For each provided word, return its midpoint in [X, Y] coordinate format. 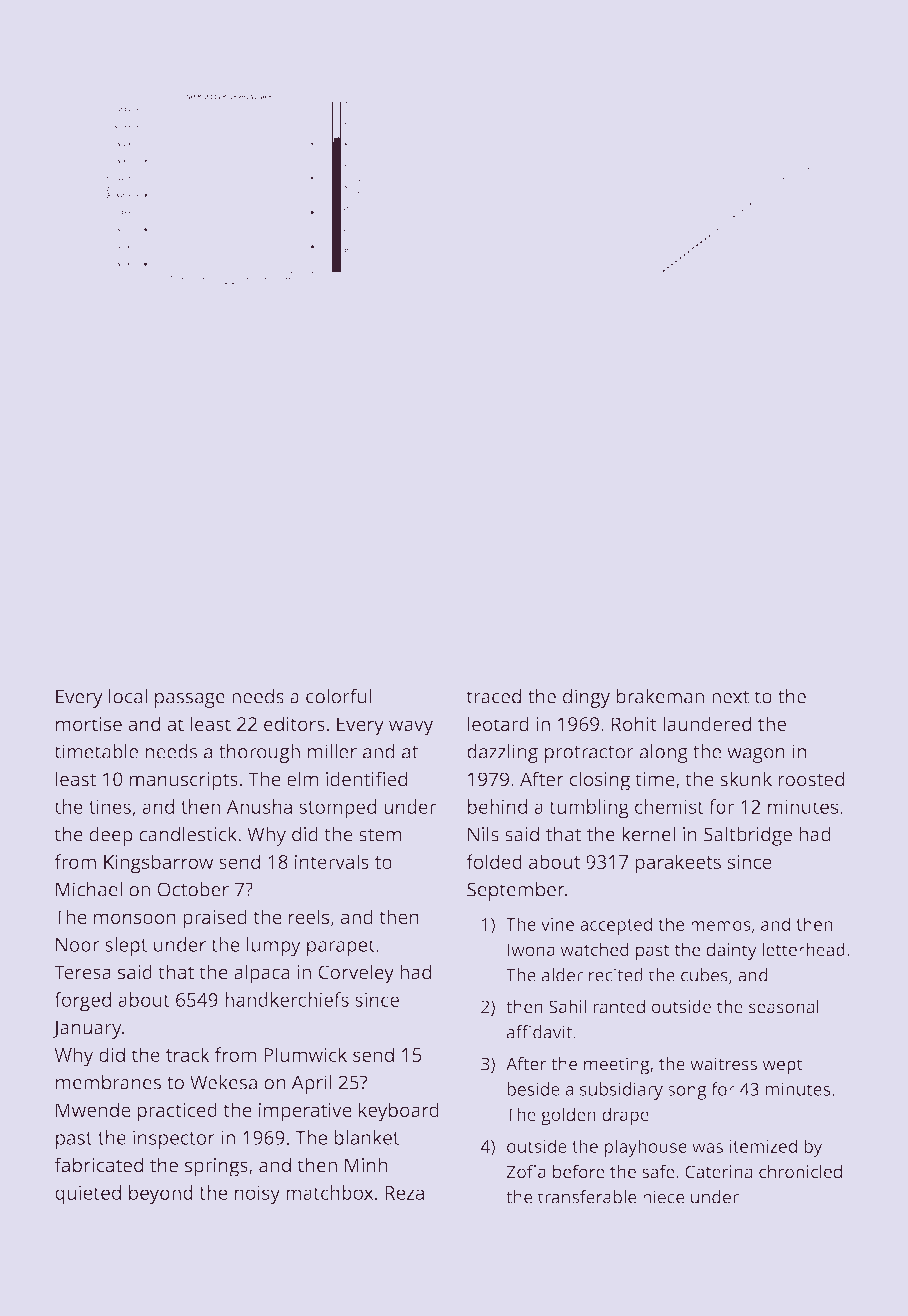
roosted [811, 779]
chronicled [800, 1171]
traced [494, 696]
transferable [587, 1197]
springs [216, 1167]
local [128, 696]
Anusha [259, 806]
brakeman [660, 696]
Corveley [356, 974]
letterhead [803, 949]
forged [83, 1002]
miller [332, 751]
